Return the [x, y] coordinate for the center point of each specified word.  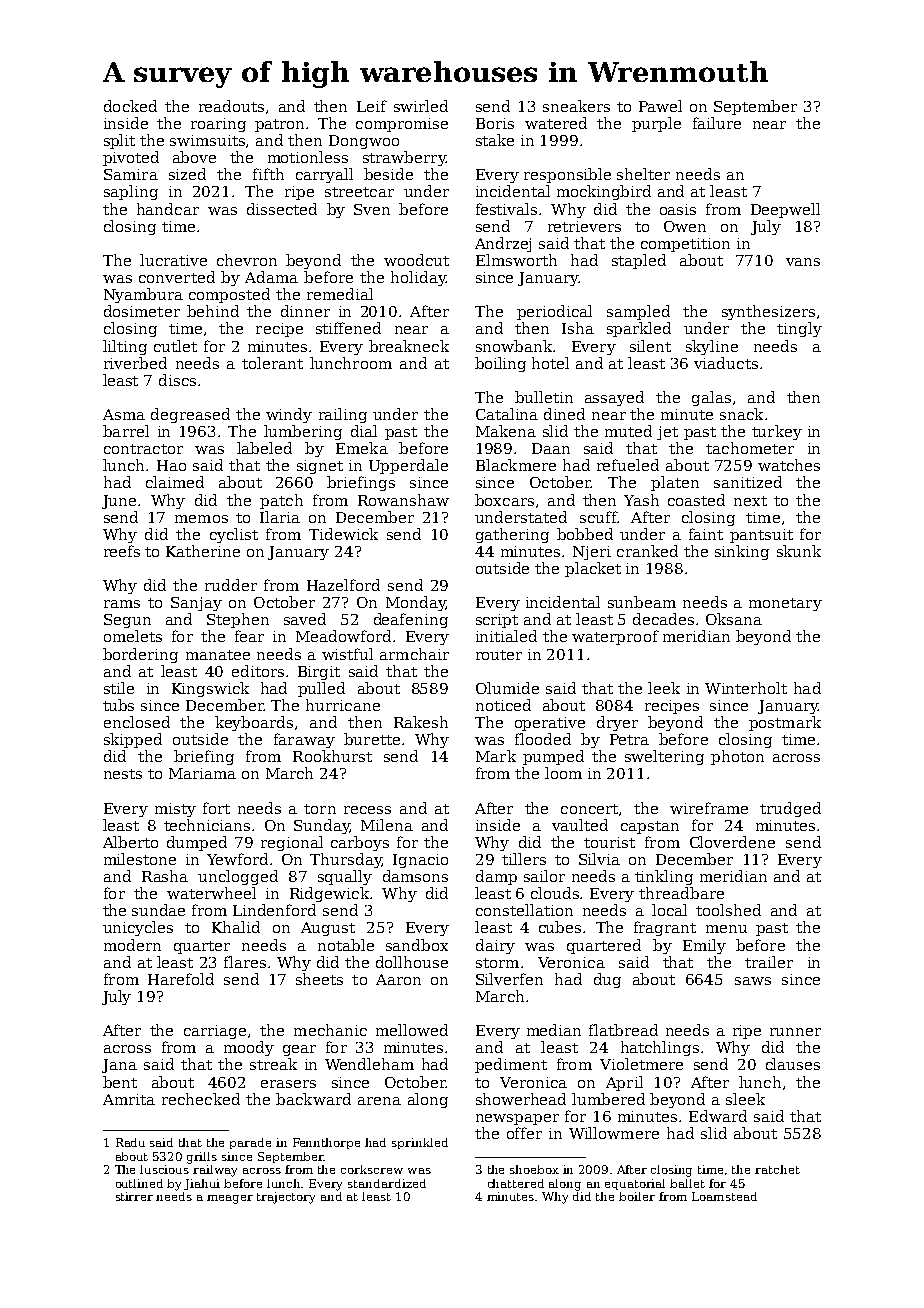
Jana [119, 1066]
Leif [372, 106]
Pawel [660, 106]
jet [667, 433]
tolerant [272, 363]
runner [795, 1032]
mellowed [412, 1030]
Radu [130, 1142]
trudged [790, 809]
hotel [550, 363]
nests [123, 774]
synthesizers [768, 312]
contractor [143, 449]
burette [372, 739]
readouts [231, 106]
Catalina [507, 414]
